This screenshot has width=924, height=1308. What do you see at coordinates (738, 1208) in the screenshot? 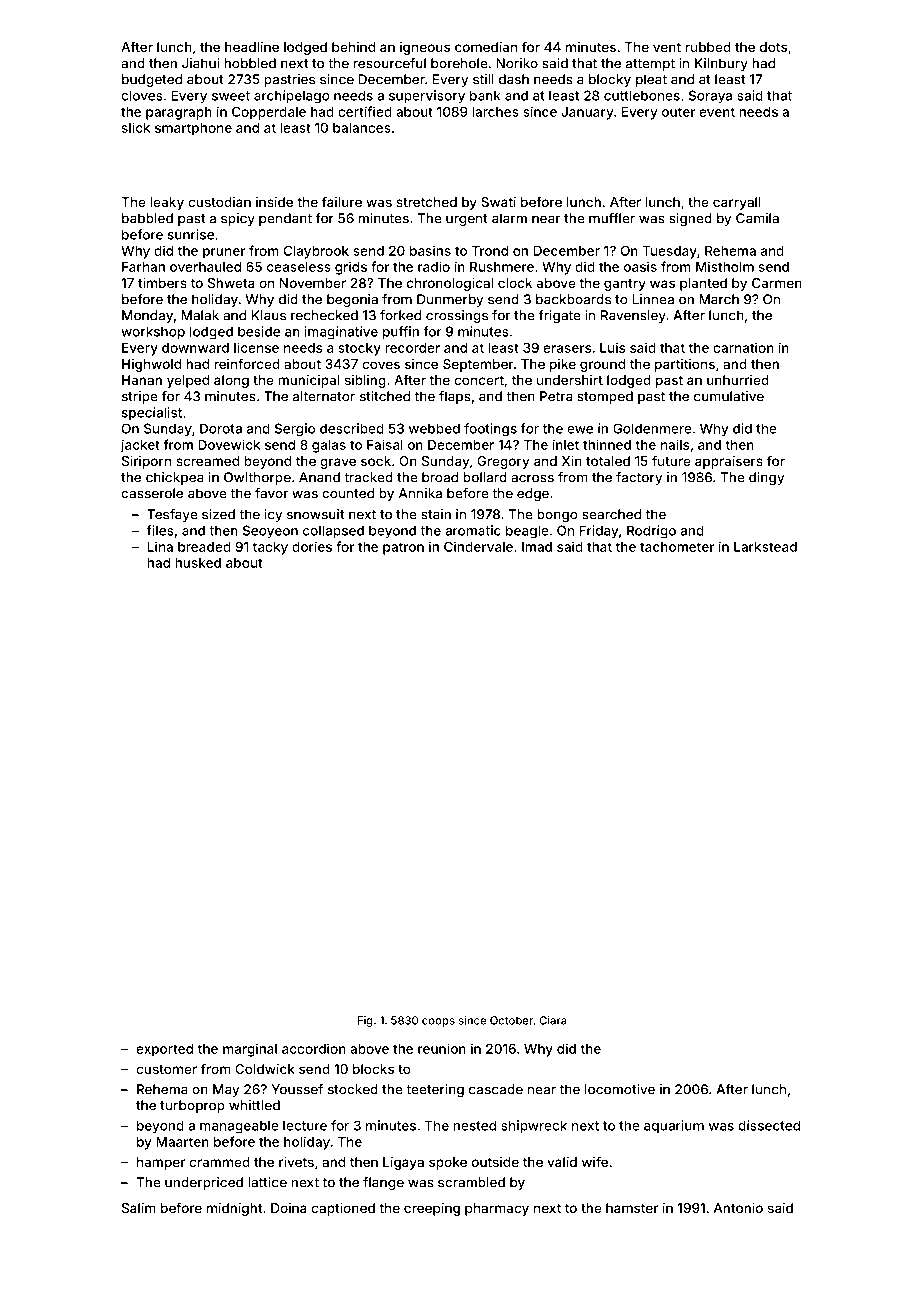
I see `Antonio` at bounding box center [738, 1208].
